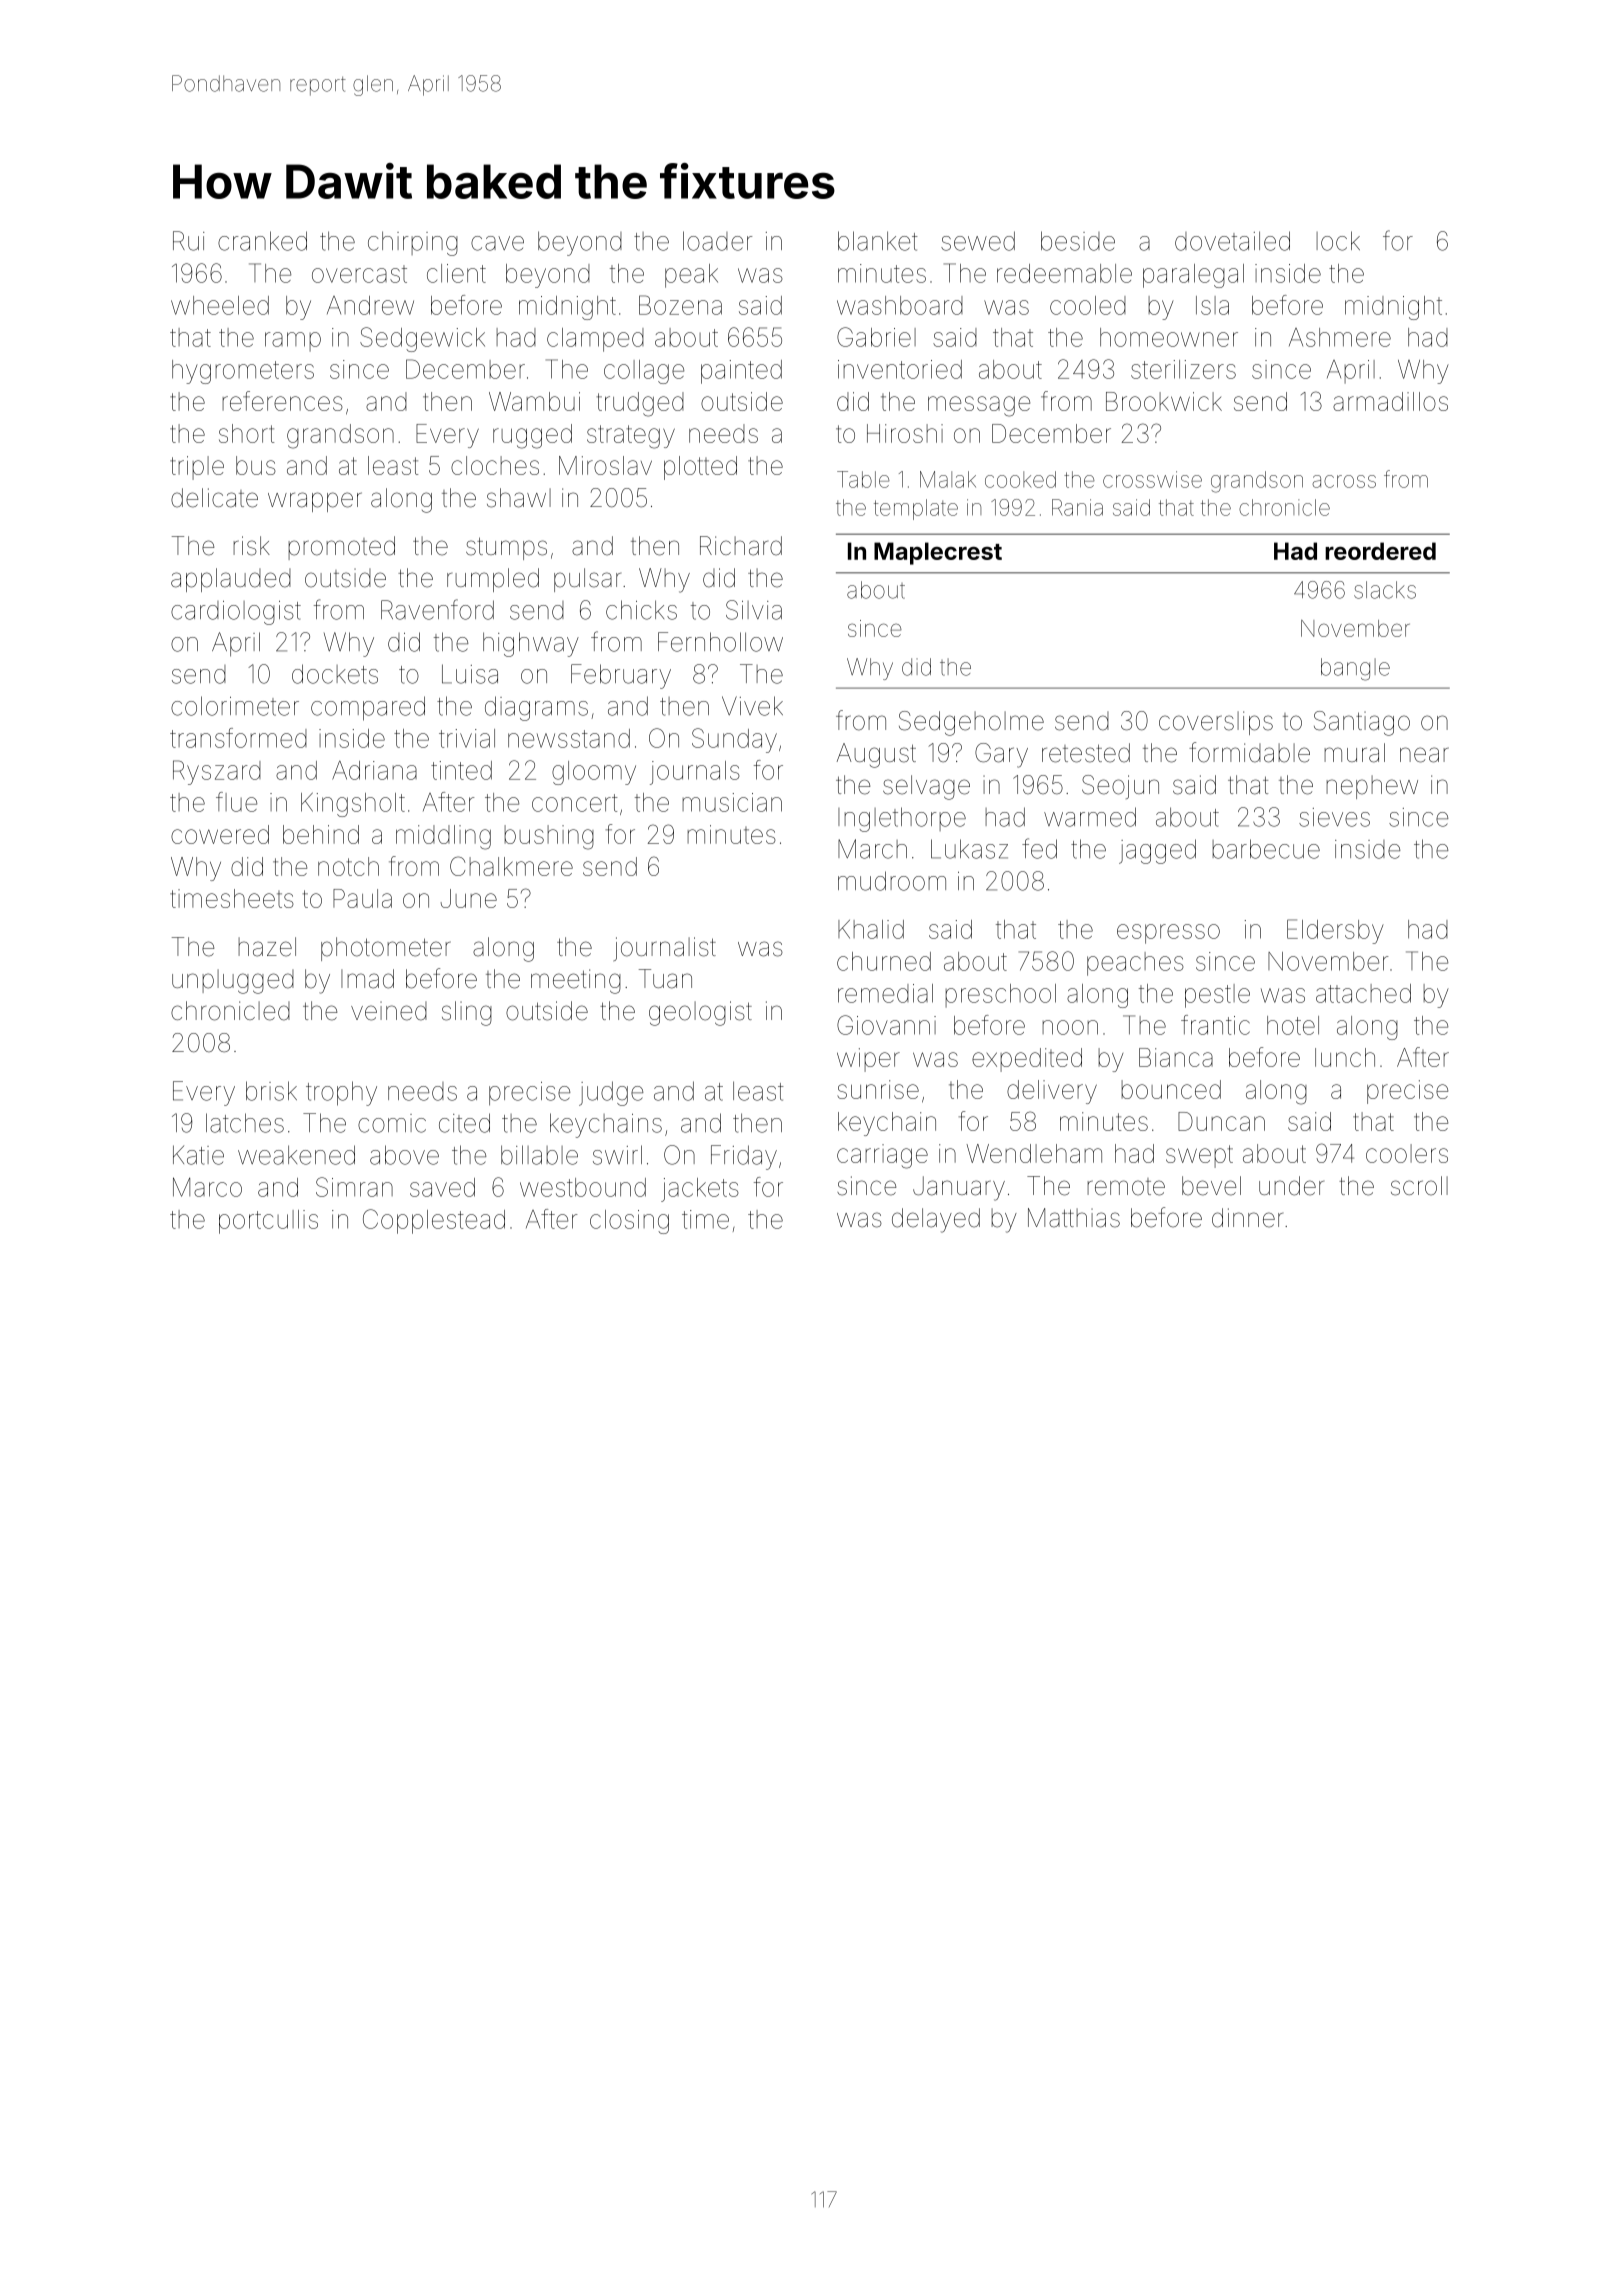 The height and width of the screenshot is (2292, 1620). What do you see at coordinates (243, 372) in the screenshot?
I see `hygrometers` at bounding box center [243, 372].
